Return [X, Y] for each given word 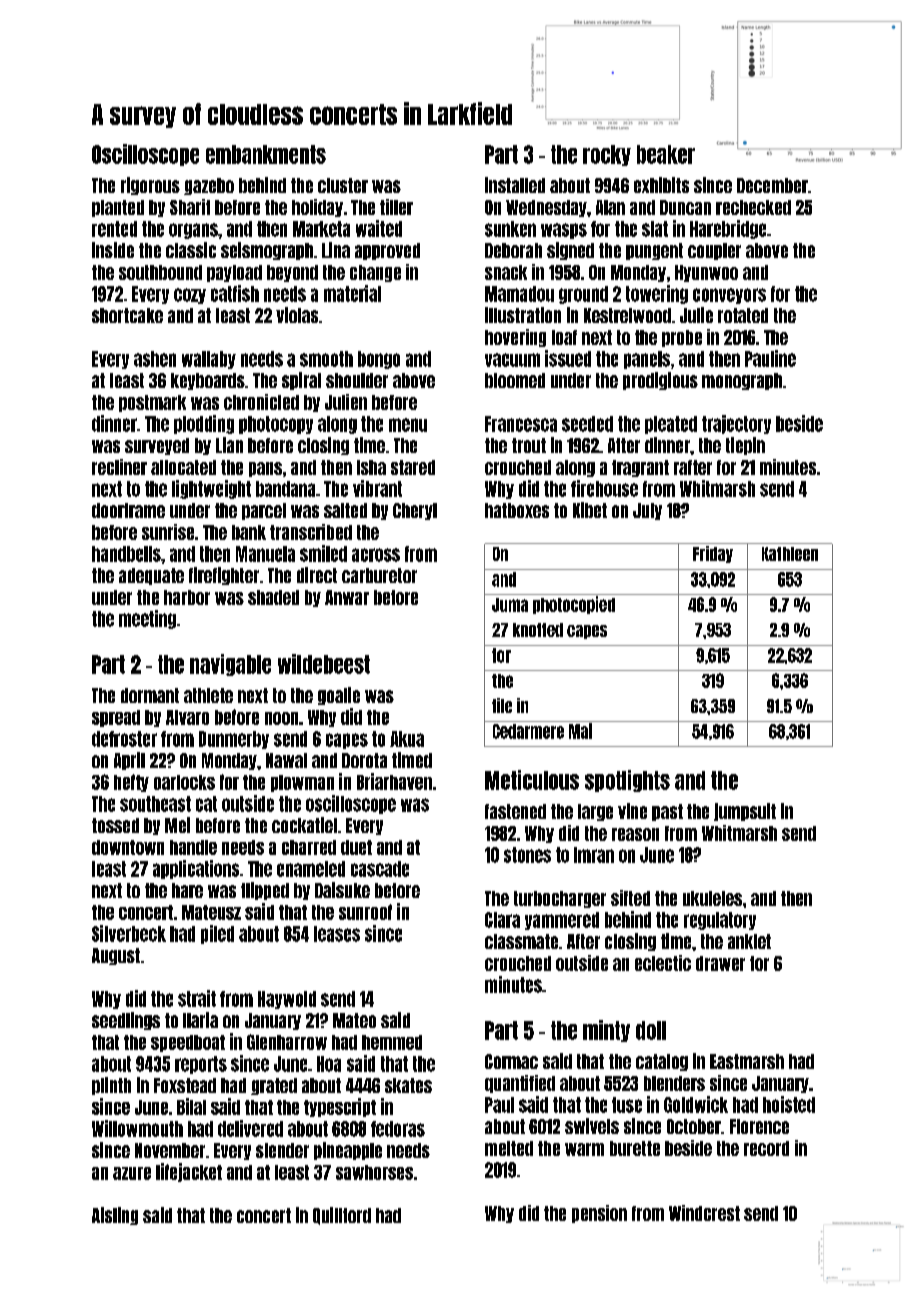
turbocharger [560, 899]
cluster [343, 185]
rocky [607, 155]
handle [193, 847]
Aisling [115, 1216]
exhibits [661, 185]
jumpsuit [745, 812]
